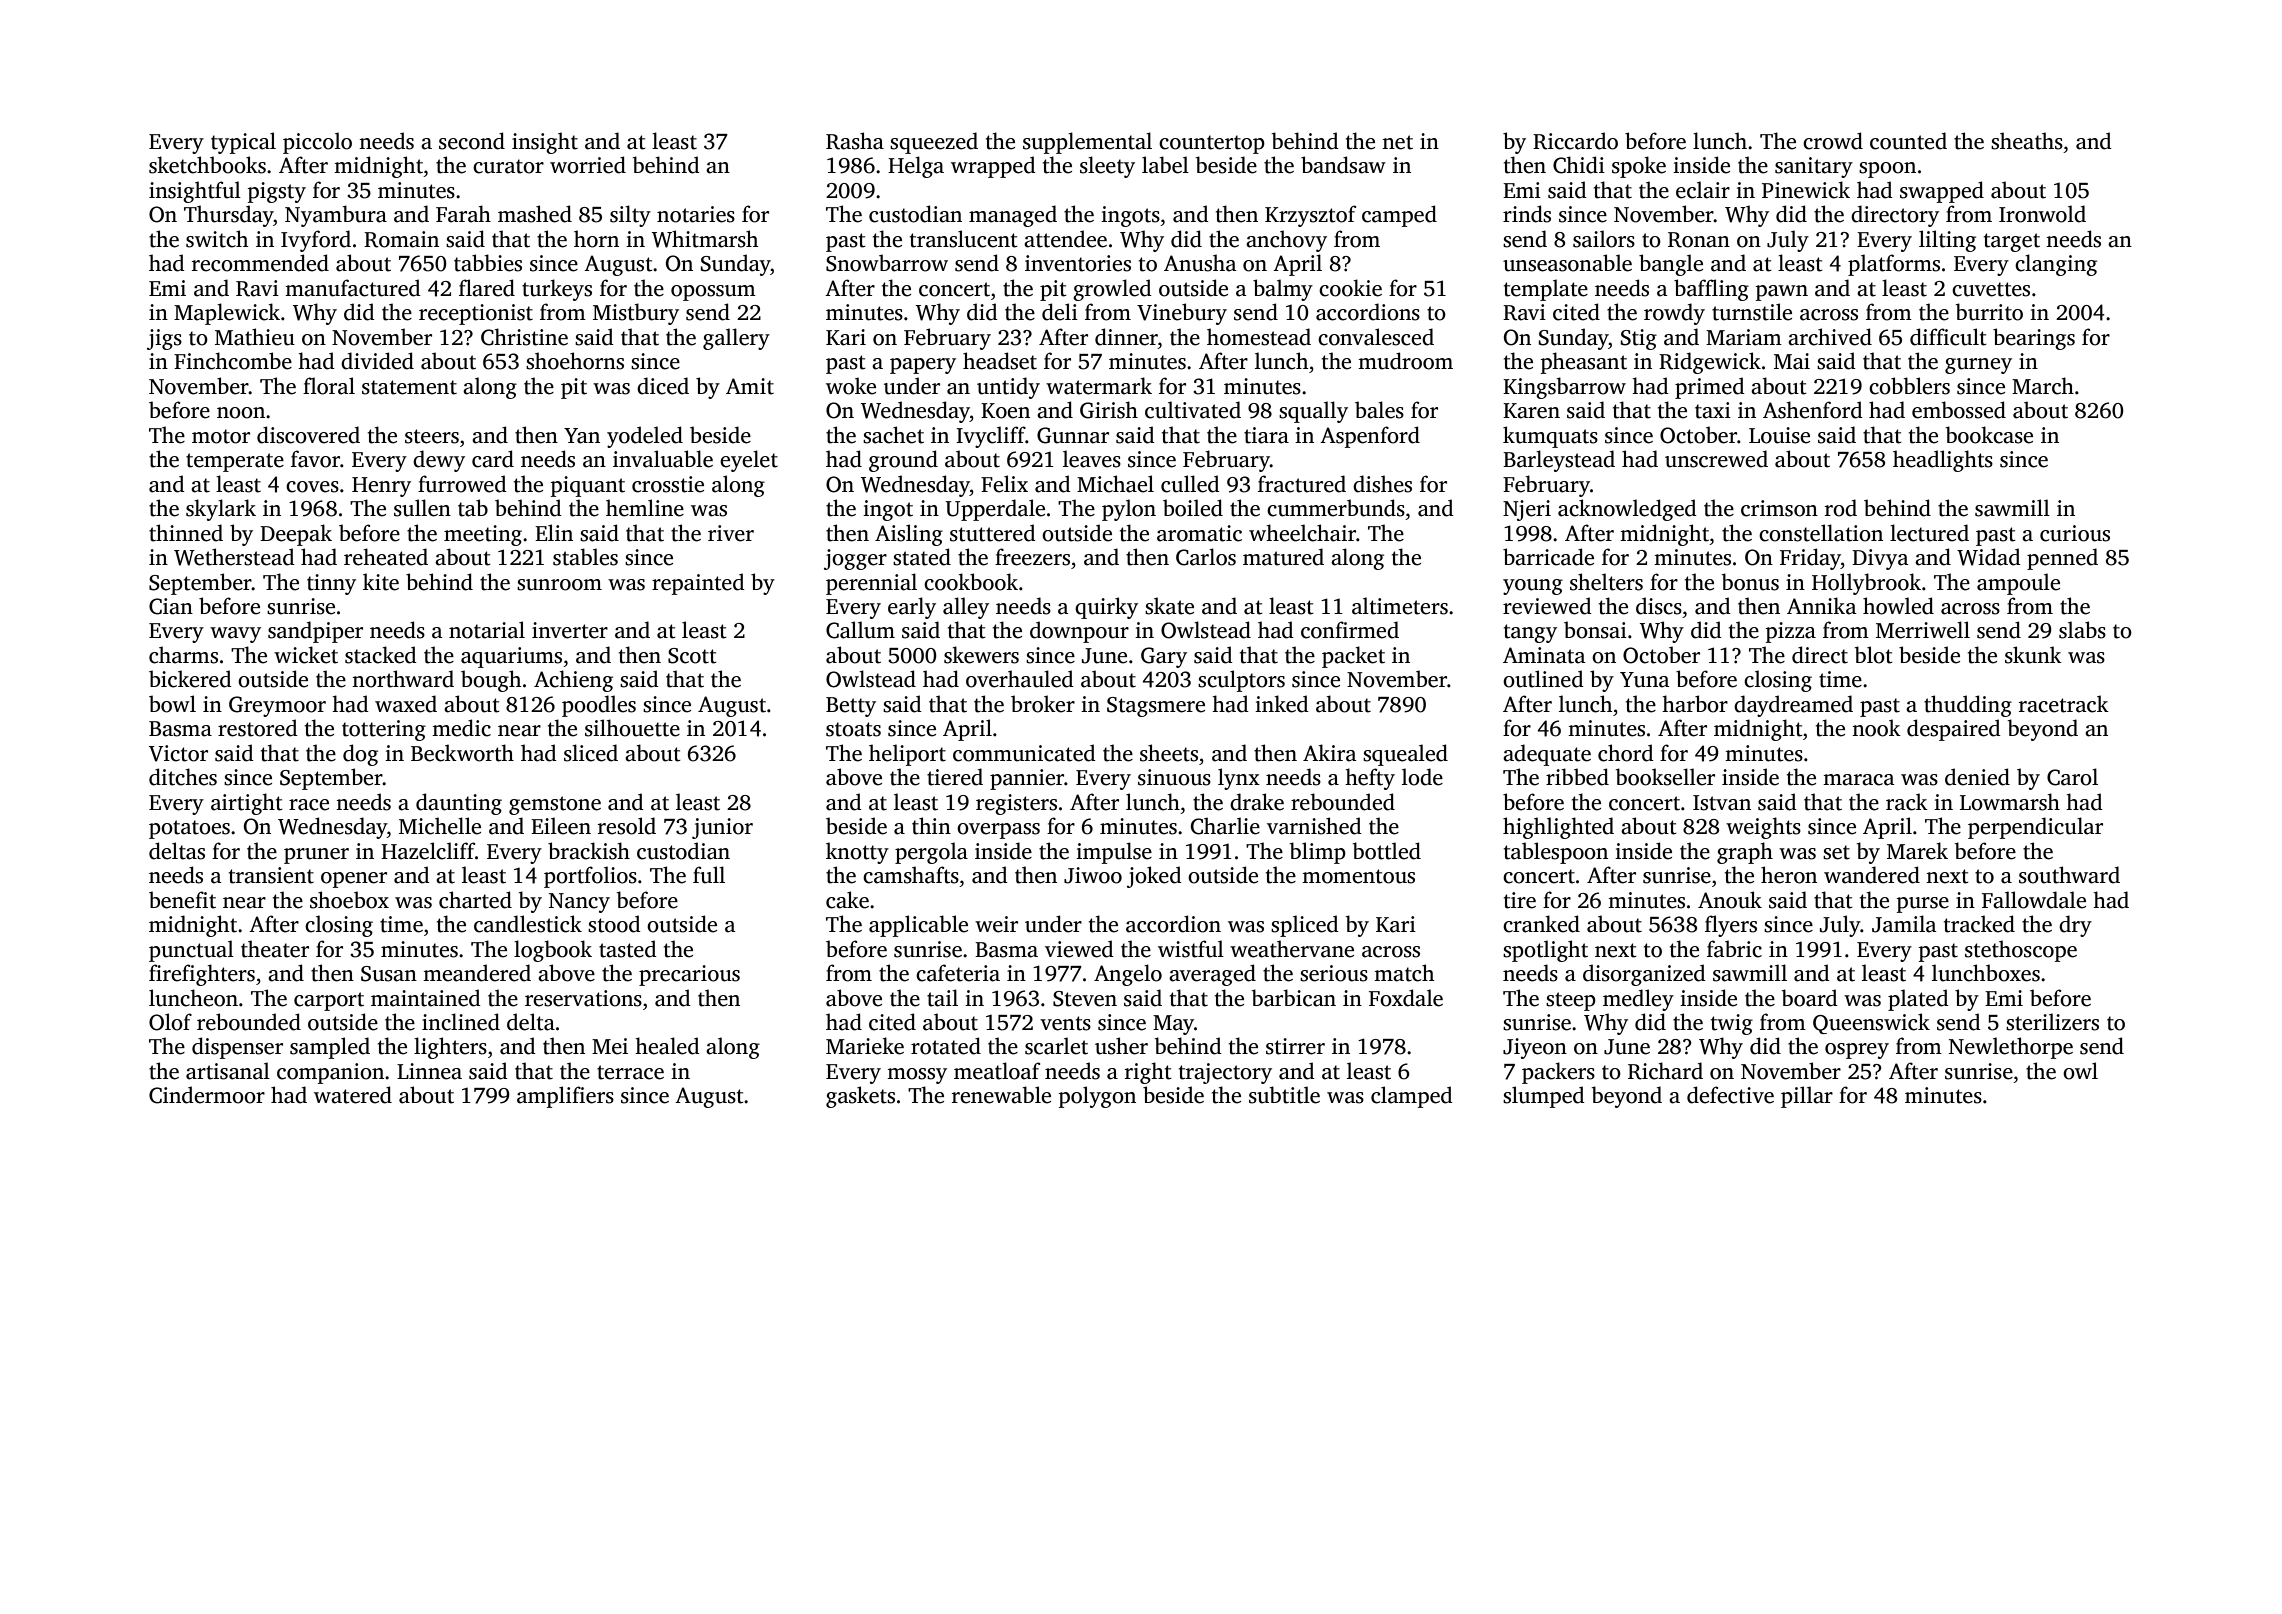 Image resolution: width=2282 pixels, height=1614 pixels. Describe the element at coordinates (1695, 704) in the screenshot. I see `harbor` at that location.
